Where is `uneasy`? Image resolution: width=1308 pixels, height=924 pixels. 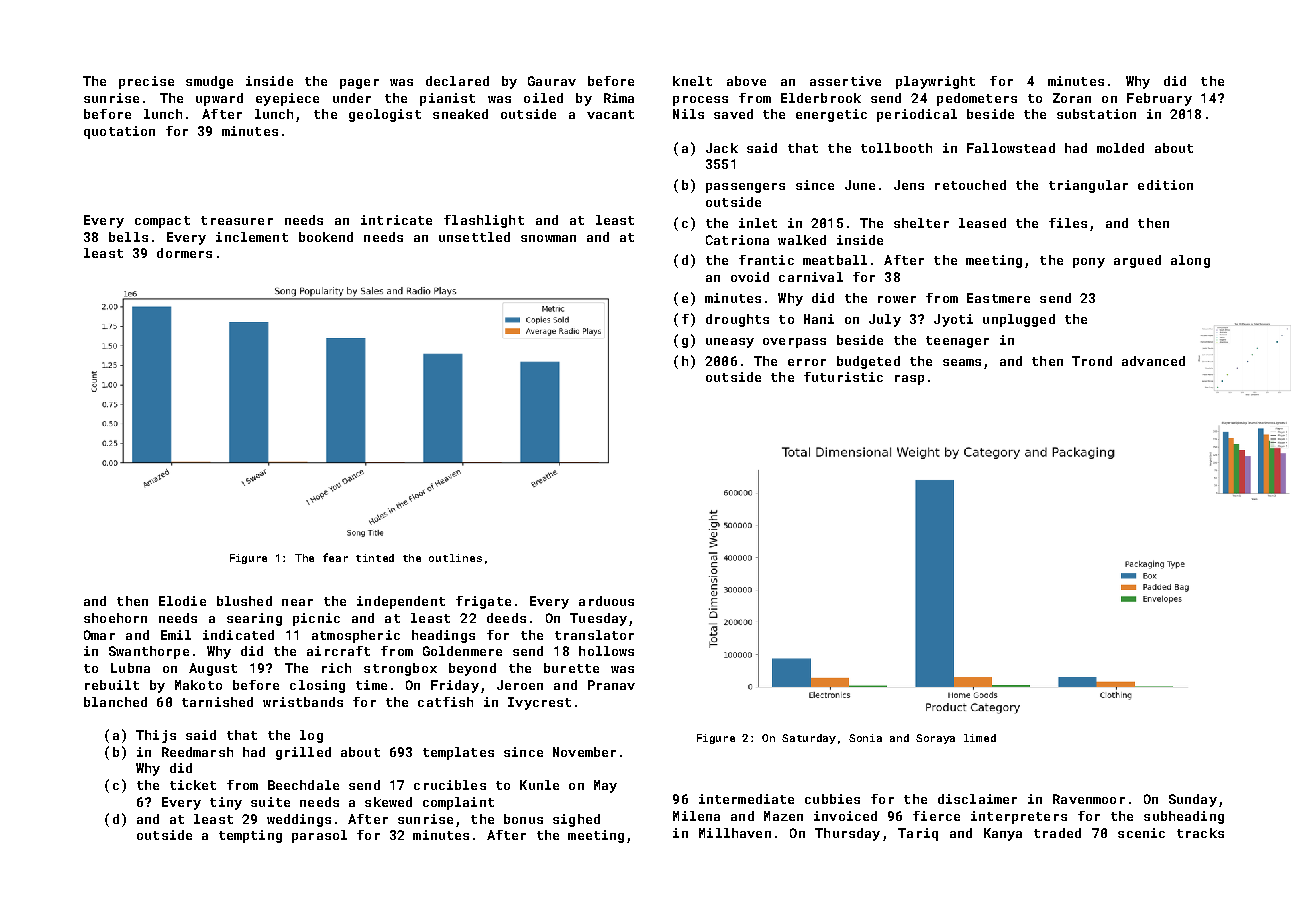
uneasy is located at coordinates (730, 343).
